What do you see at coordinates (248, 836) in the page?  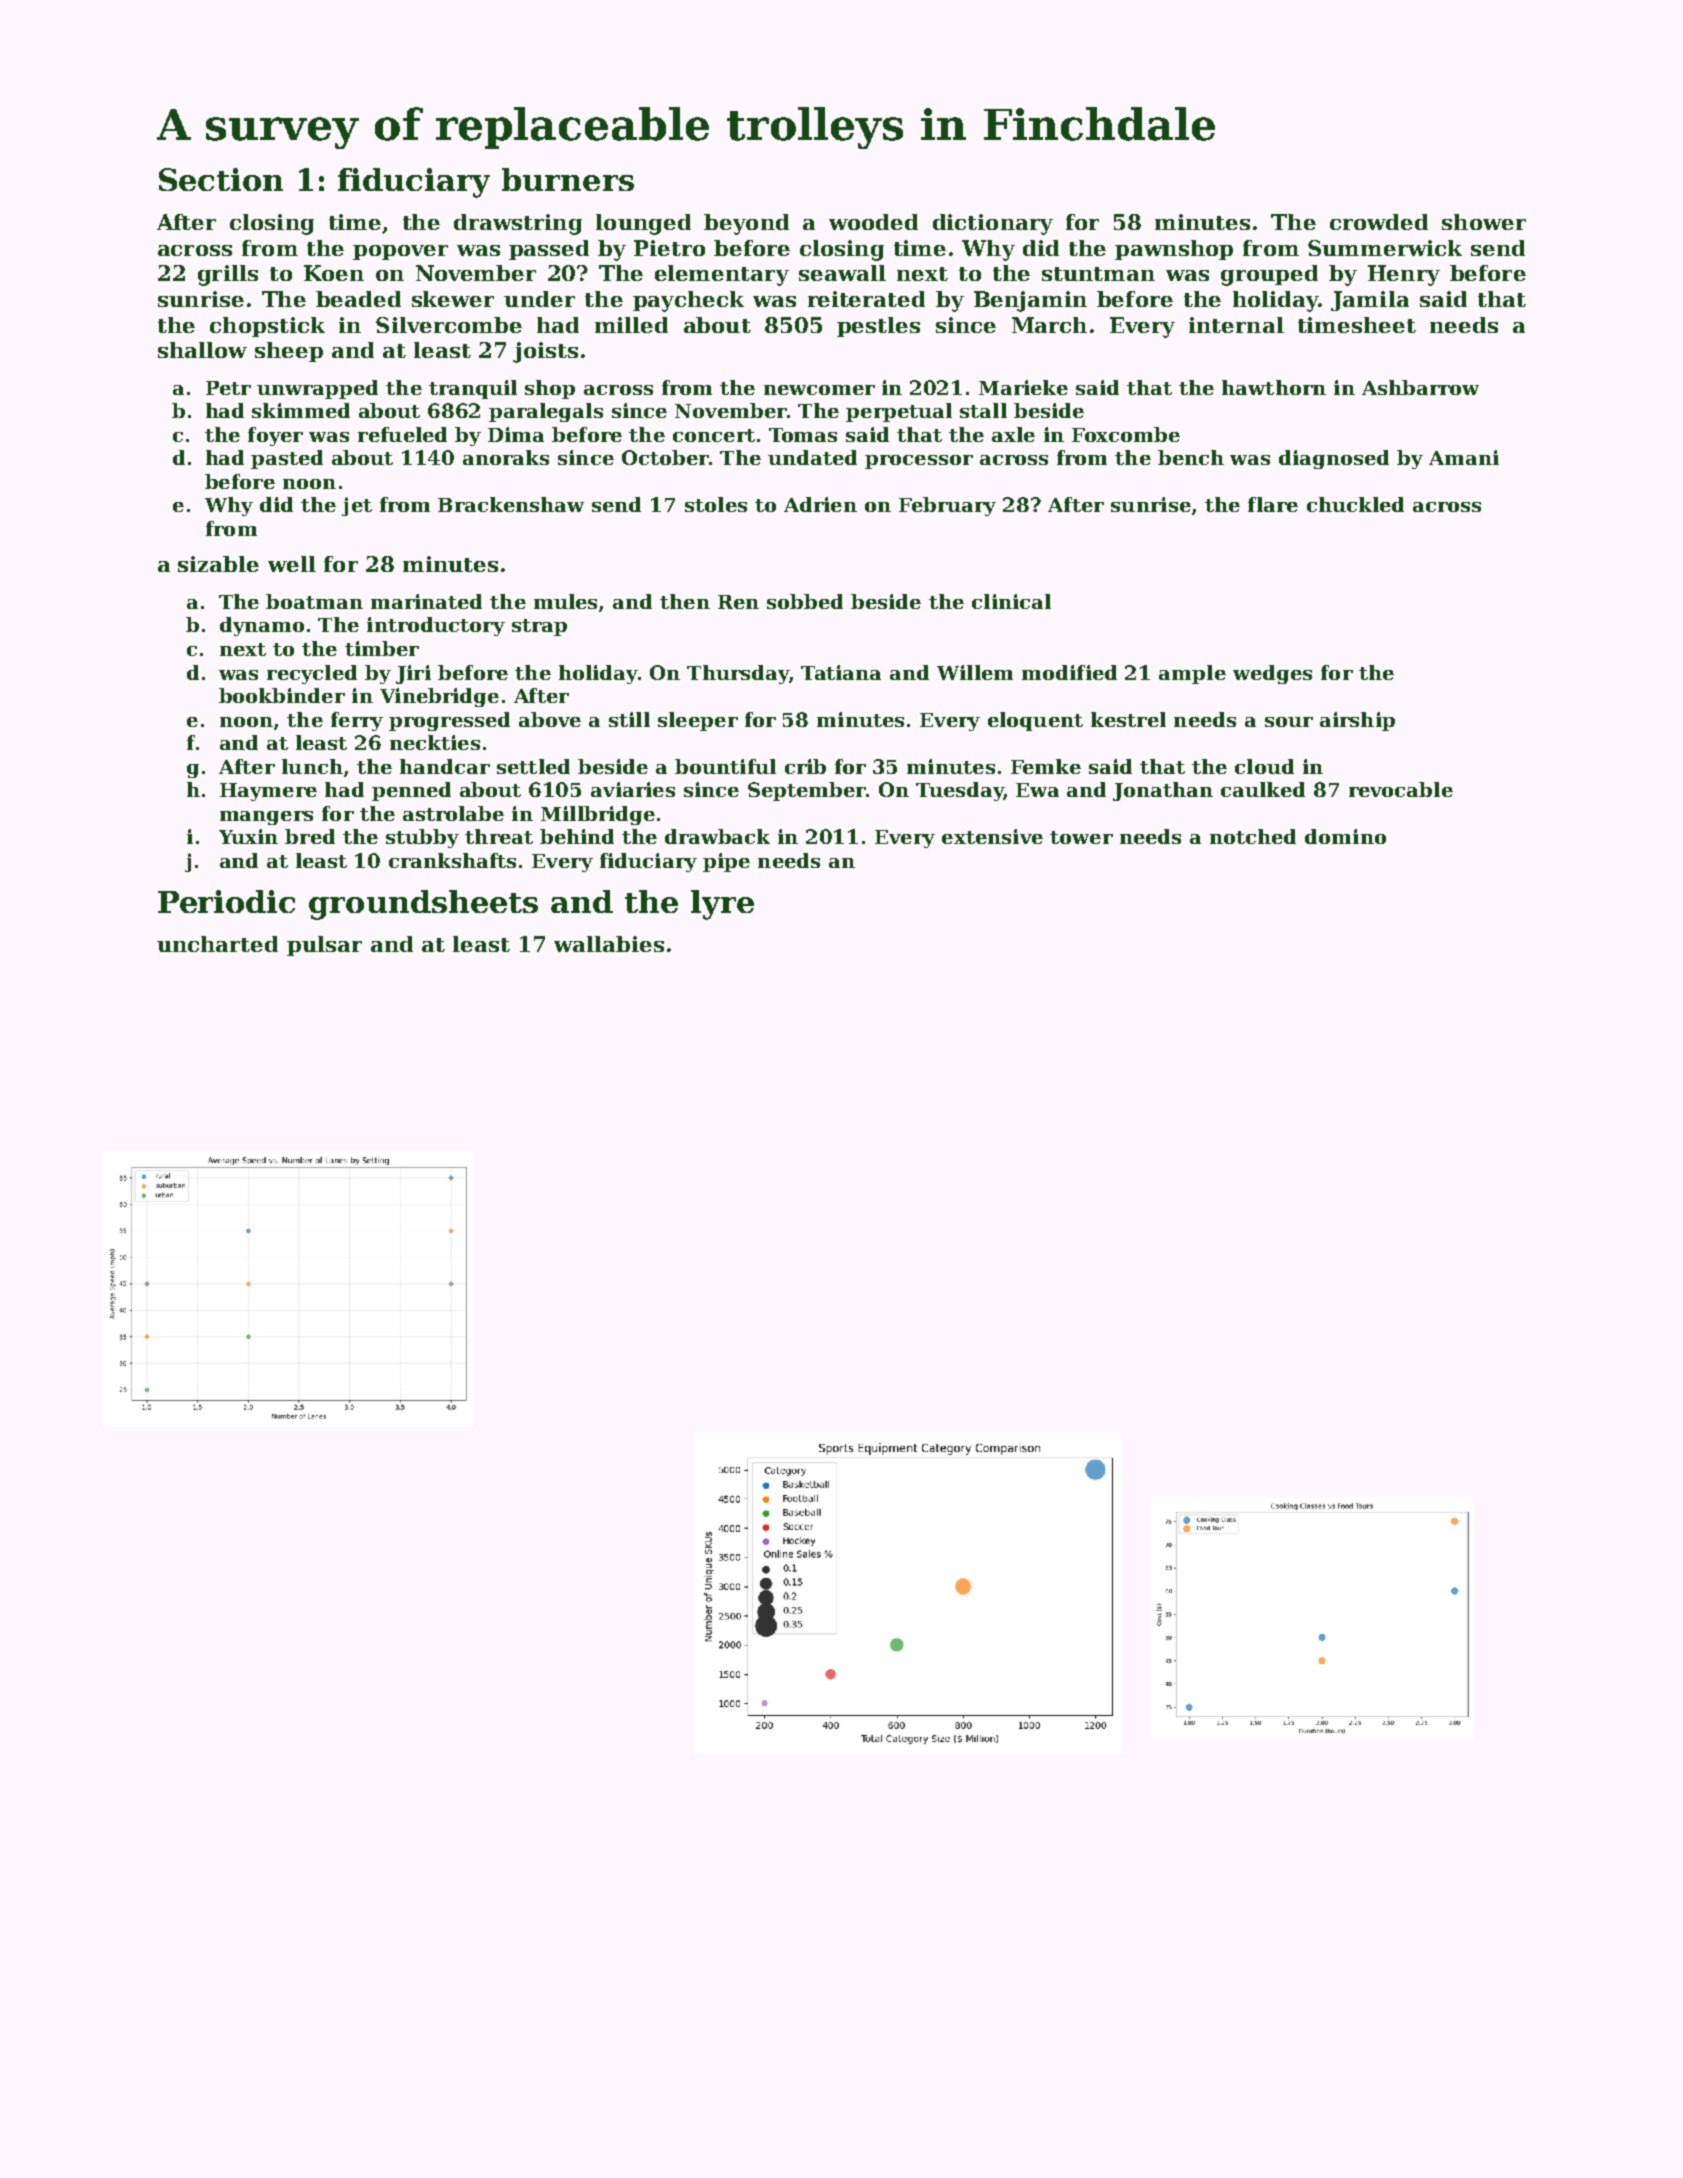 I see `Yuxin` at bounding box center [248, 836].
